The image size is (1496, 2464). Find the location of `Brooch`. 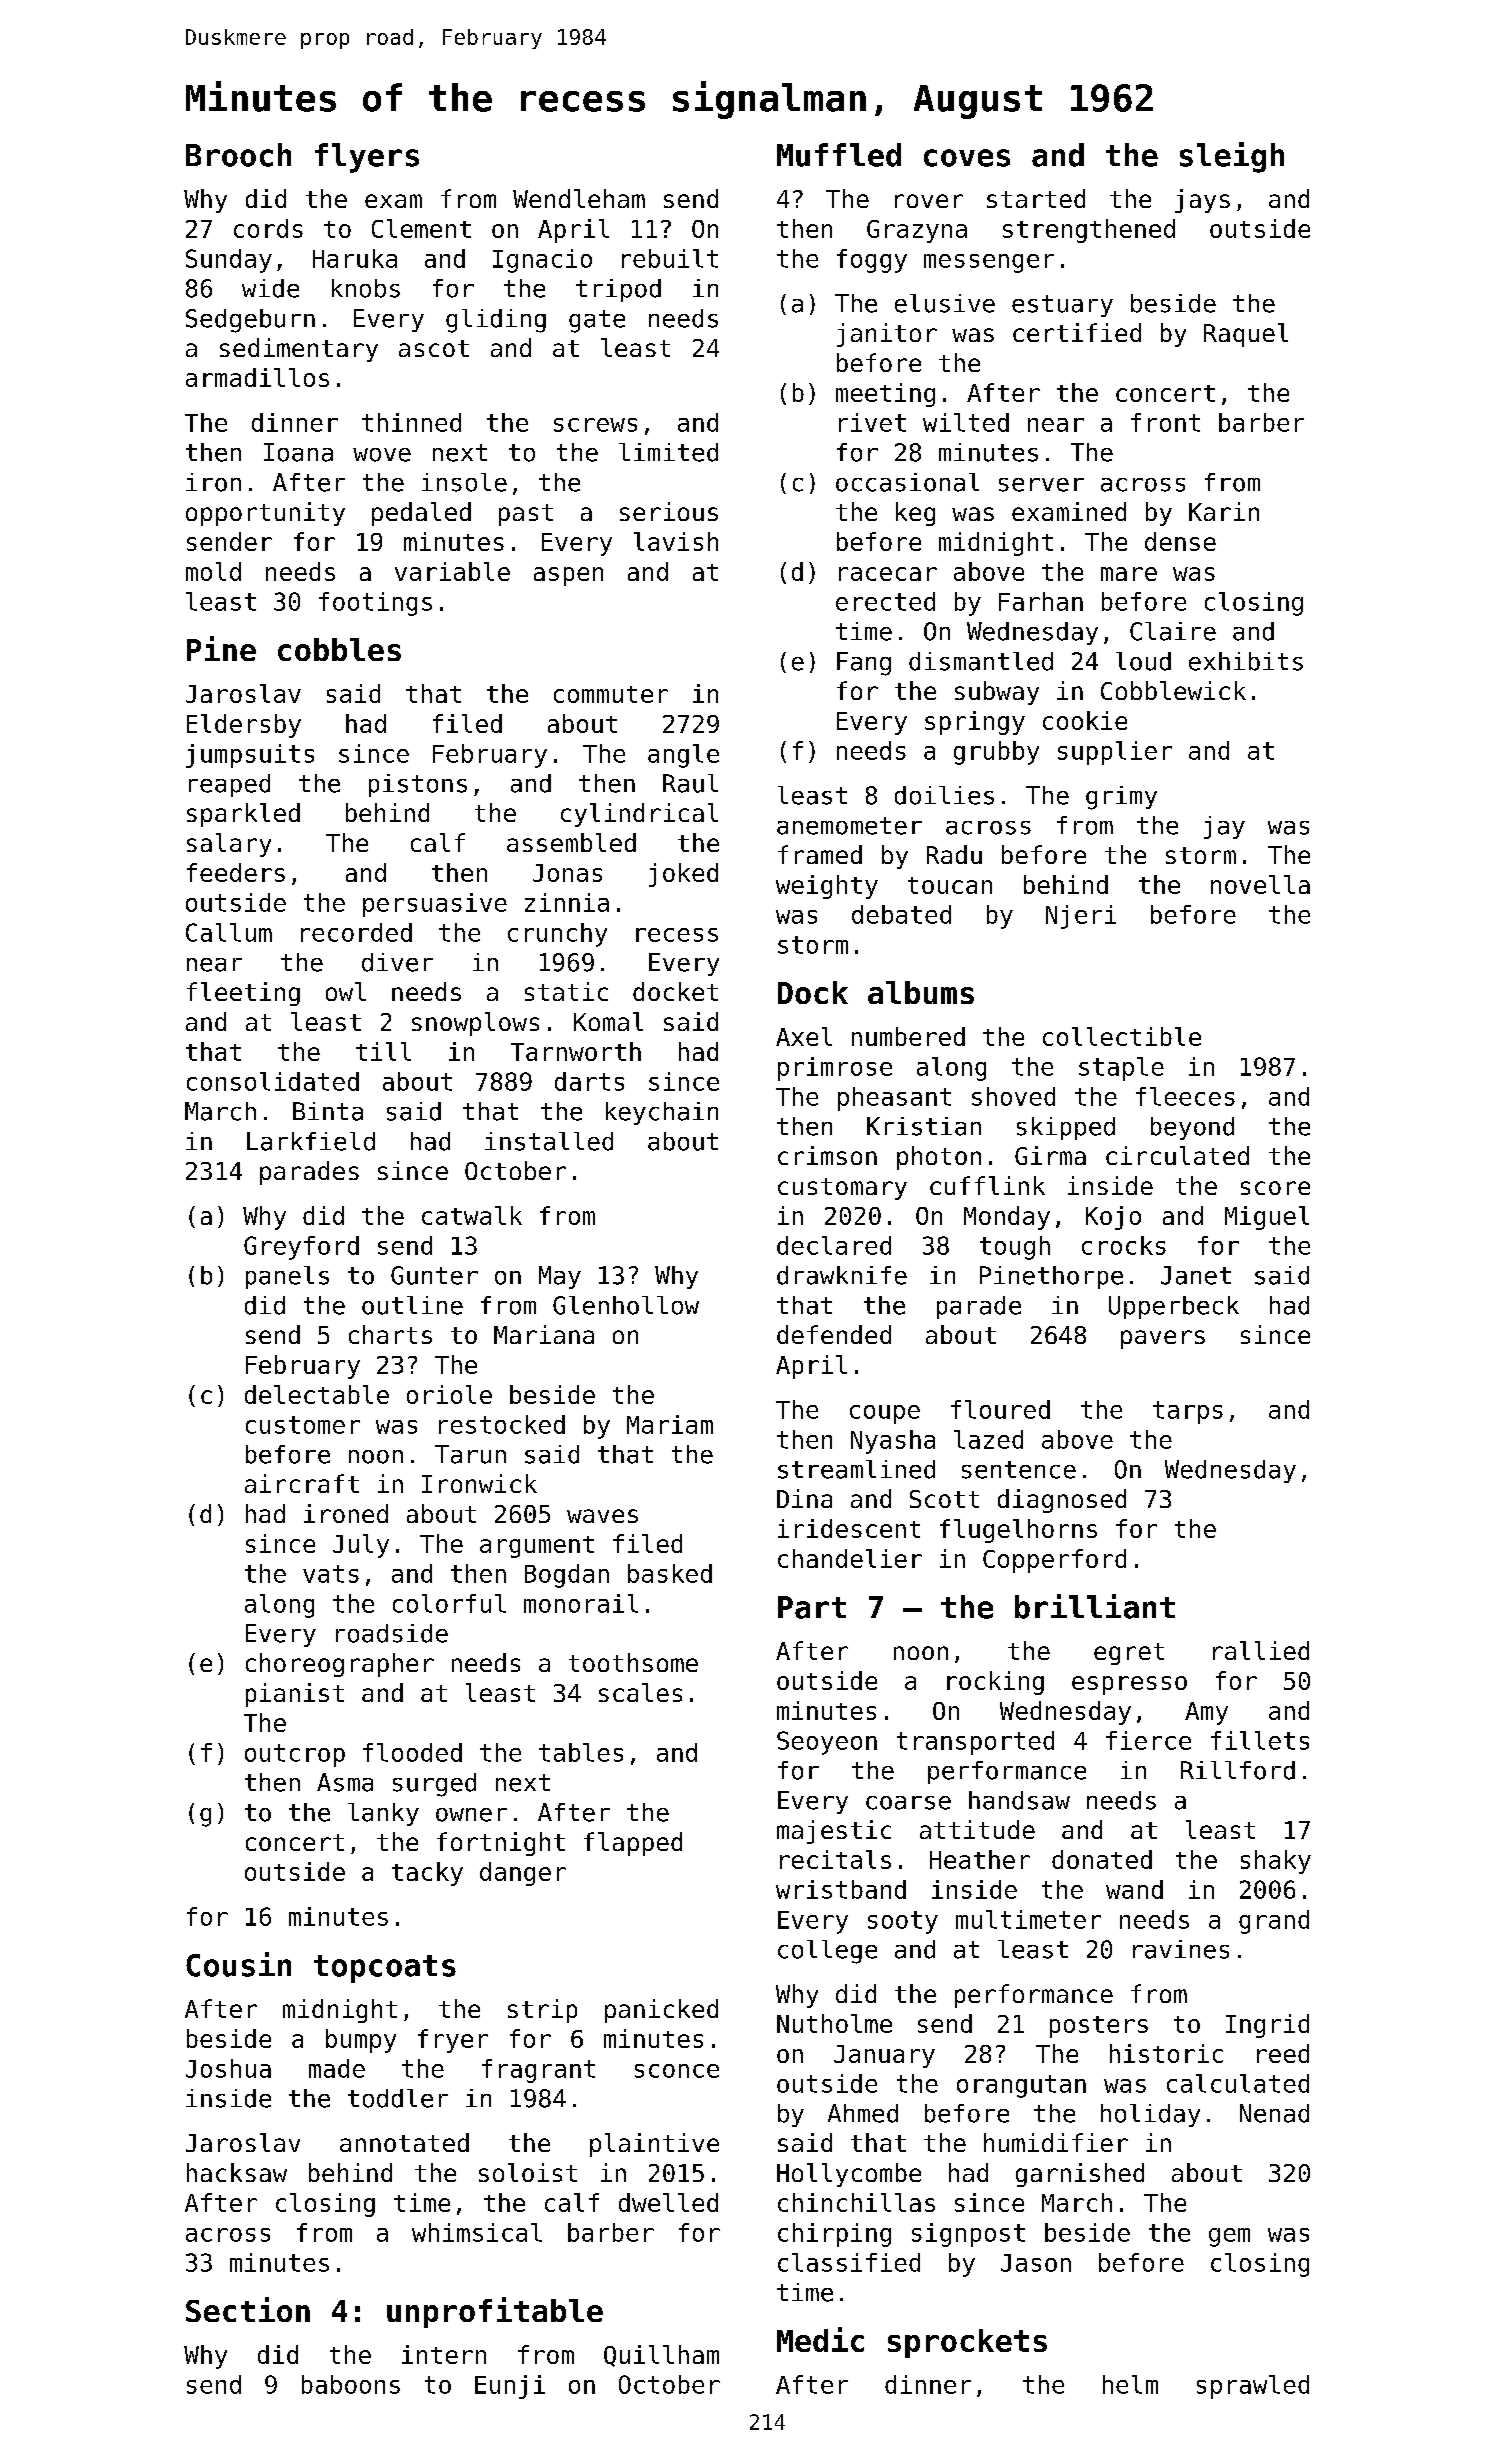

Brooch is located at coordinates (238, 155).
